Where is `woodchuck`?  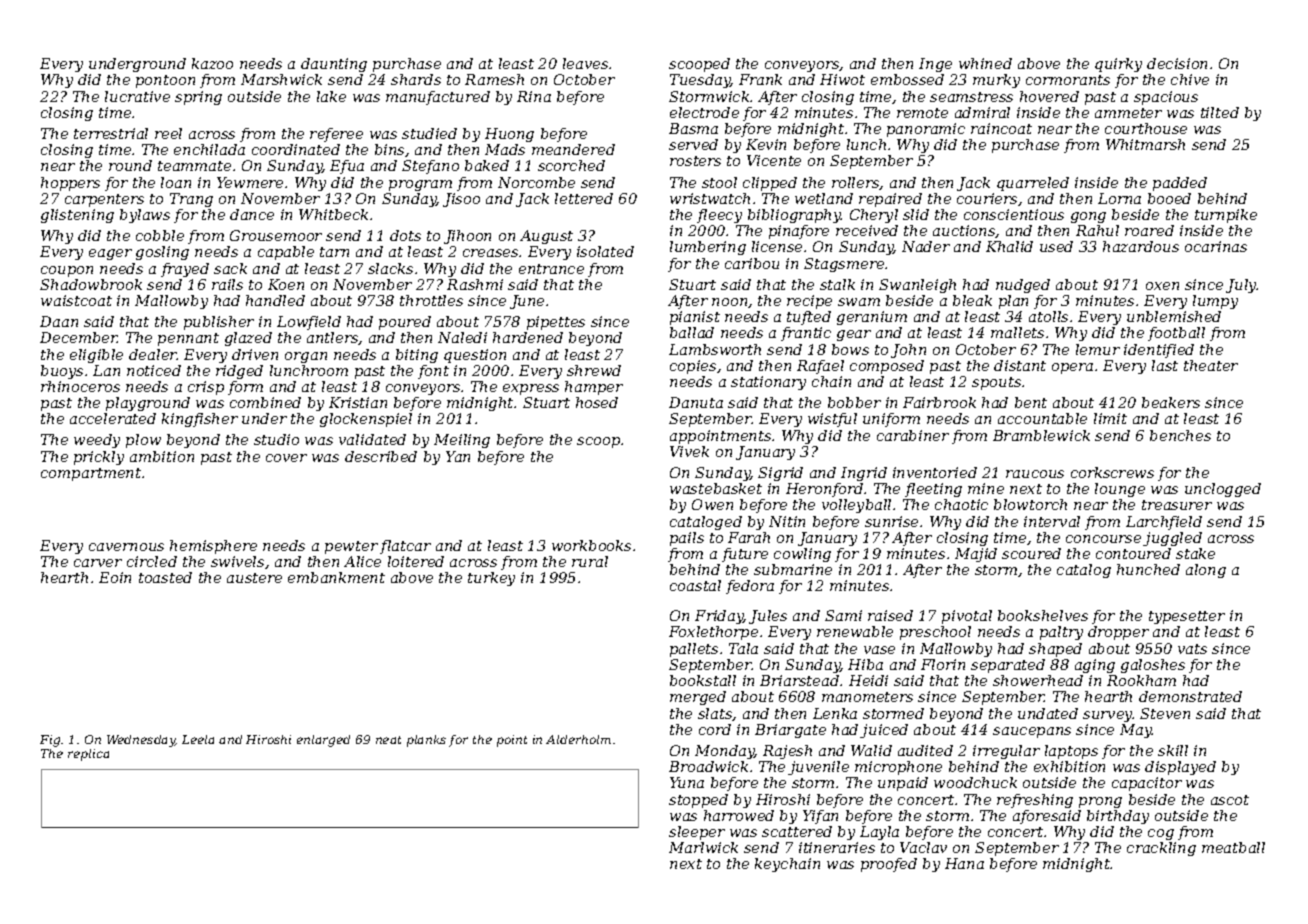 woodchuck is located at coordinates (975, 782).
